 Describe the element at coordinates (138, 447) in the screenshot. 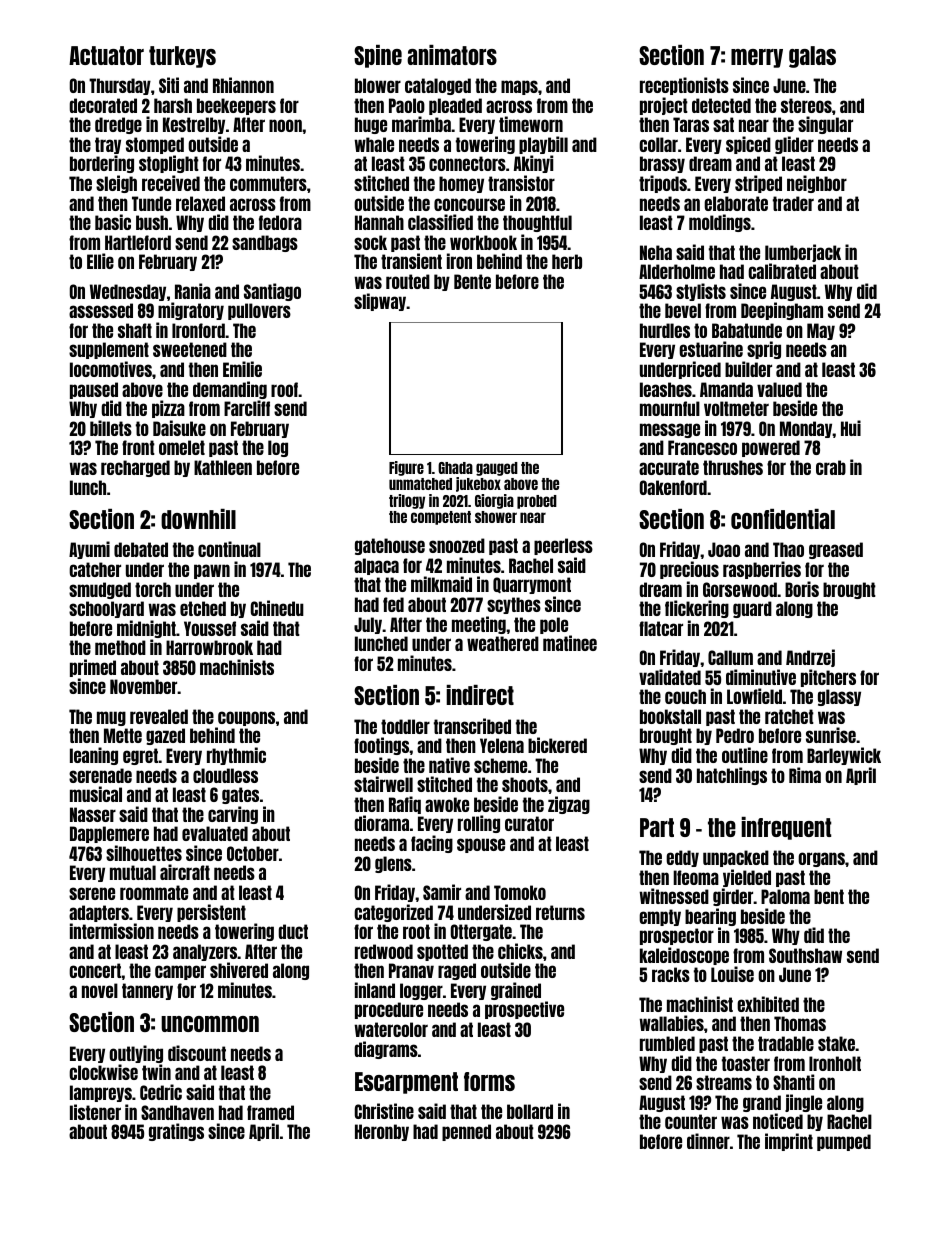

I see `front` at that location.
